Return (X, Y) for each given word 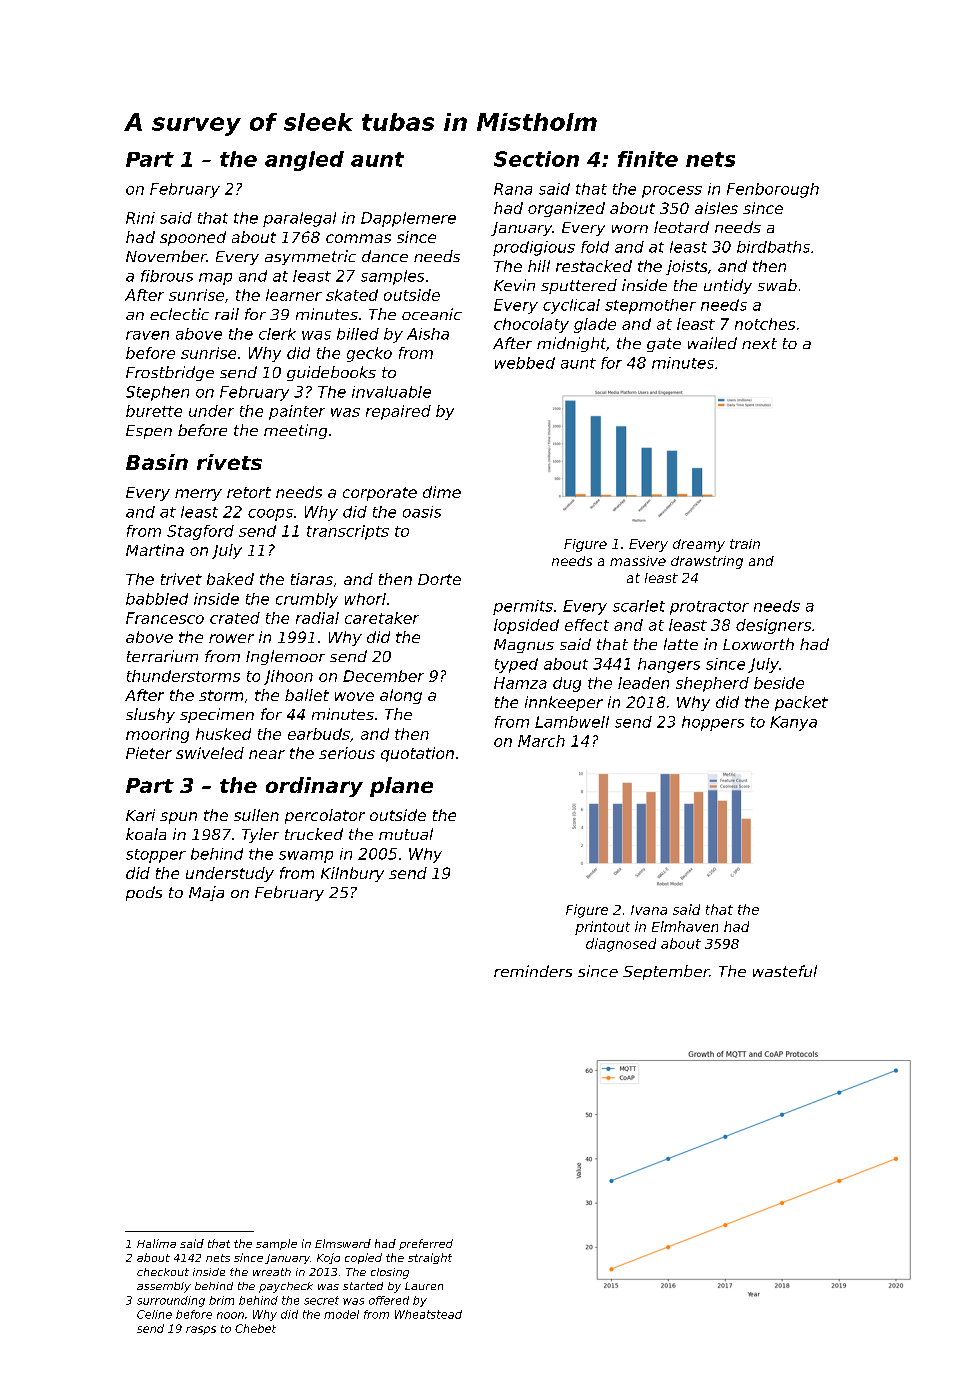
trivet (181, 579)
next (759, 343)
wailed (712, 343)
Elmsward (343, 1243)
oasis (422, 512)
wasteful (785, 971)
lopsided (526, 626)
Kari (140, 815)
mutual (406, 834)
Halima (156, 1243)
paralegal (299, 219)
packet (801, 703)
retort (249, 492)
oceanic (432, 314)
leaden (643, 683)
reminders (533, 971)
